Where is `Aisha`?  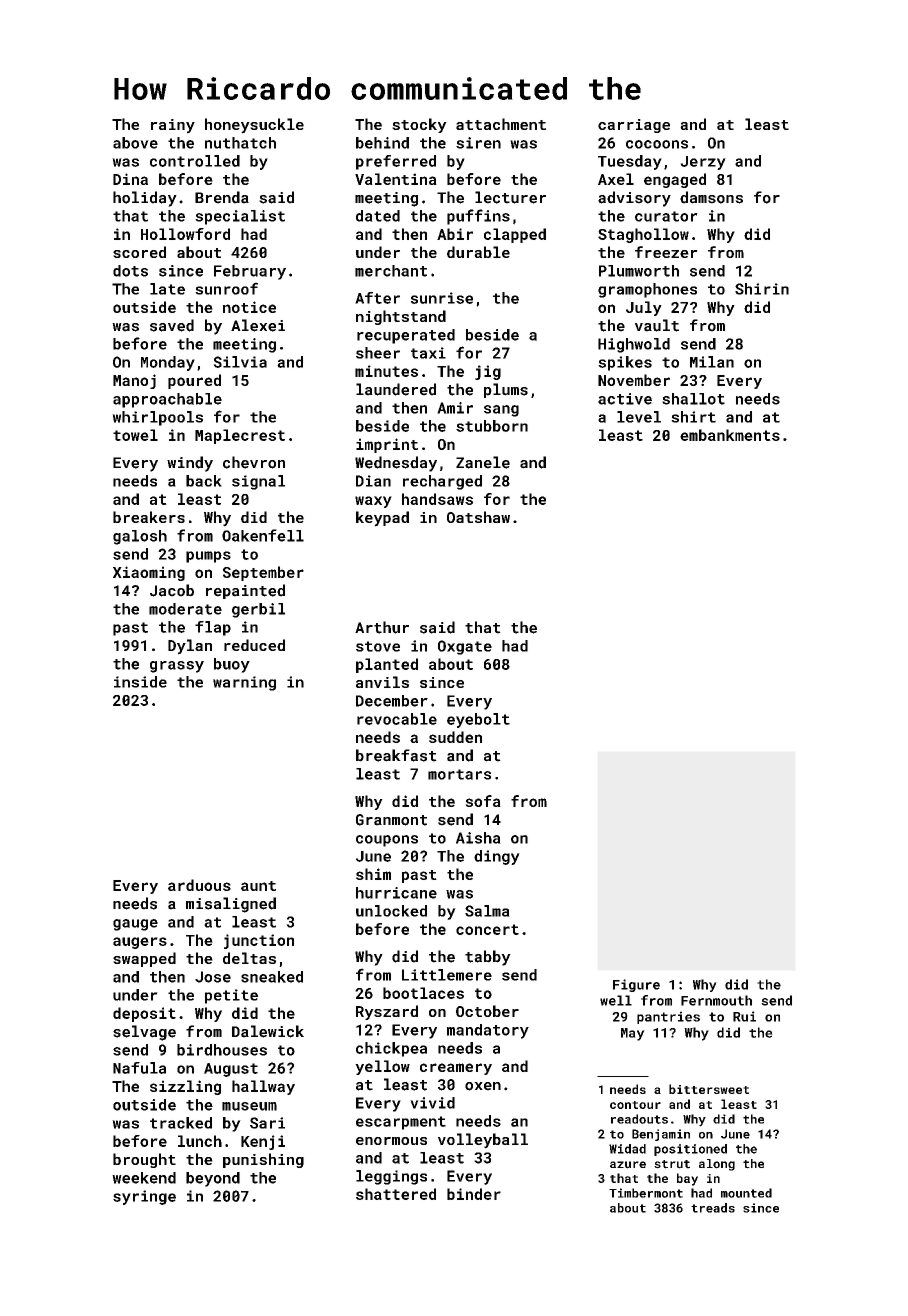
Aisha is located at coordinates (478, 838).
